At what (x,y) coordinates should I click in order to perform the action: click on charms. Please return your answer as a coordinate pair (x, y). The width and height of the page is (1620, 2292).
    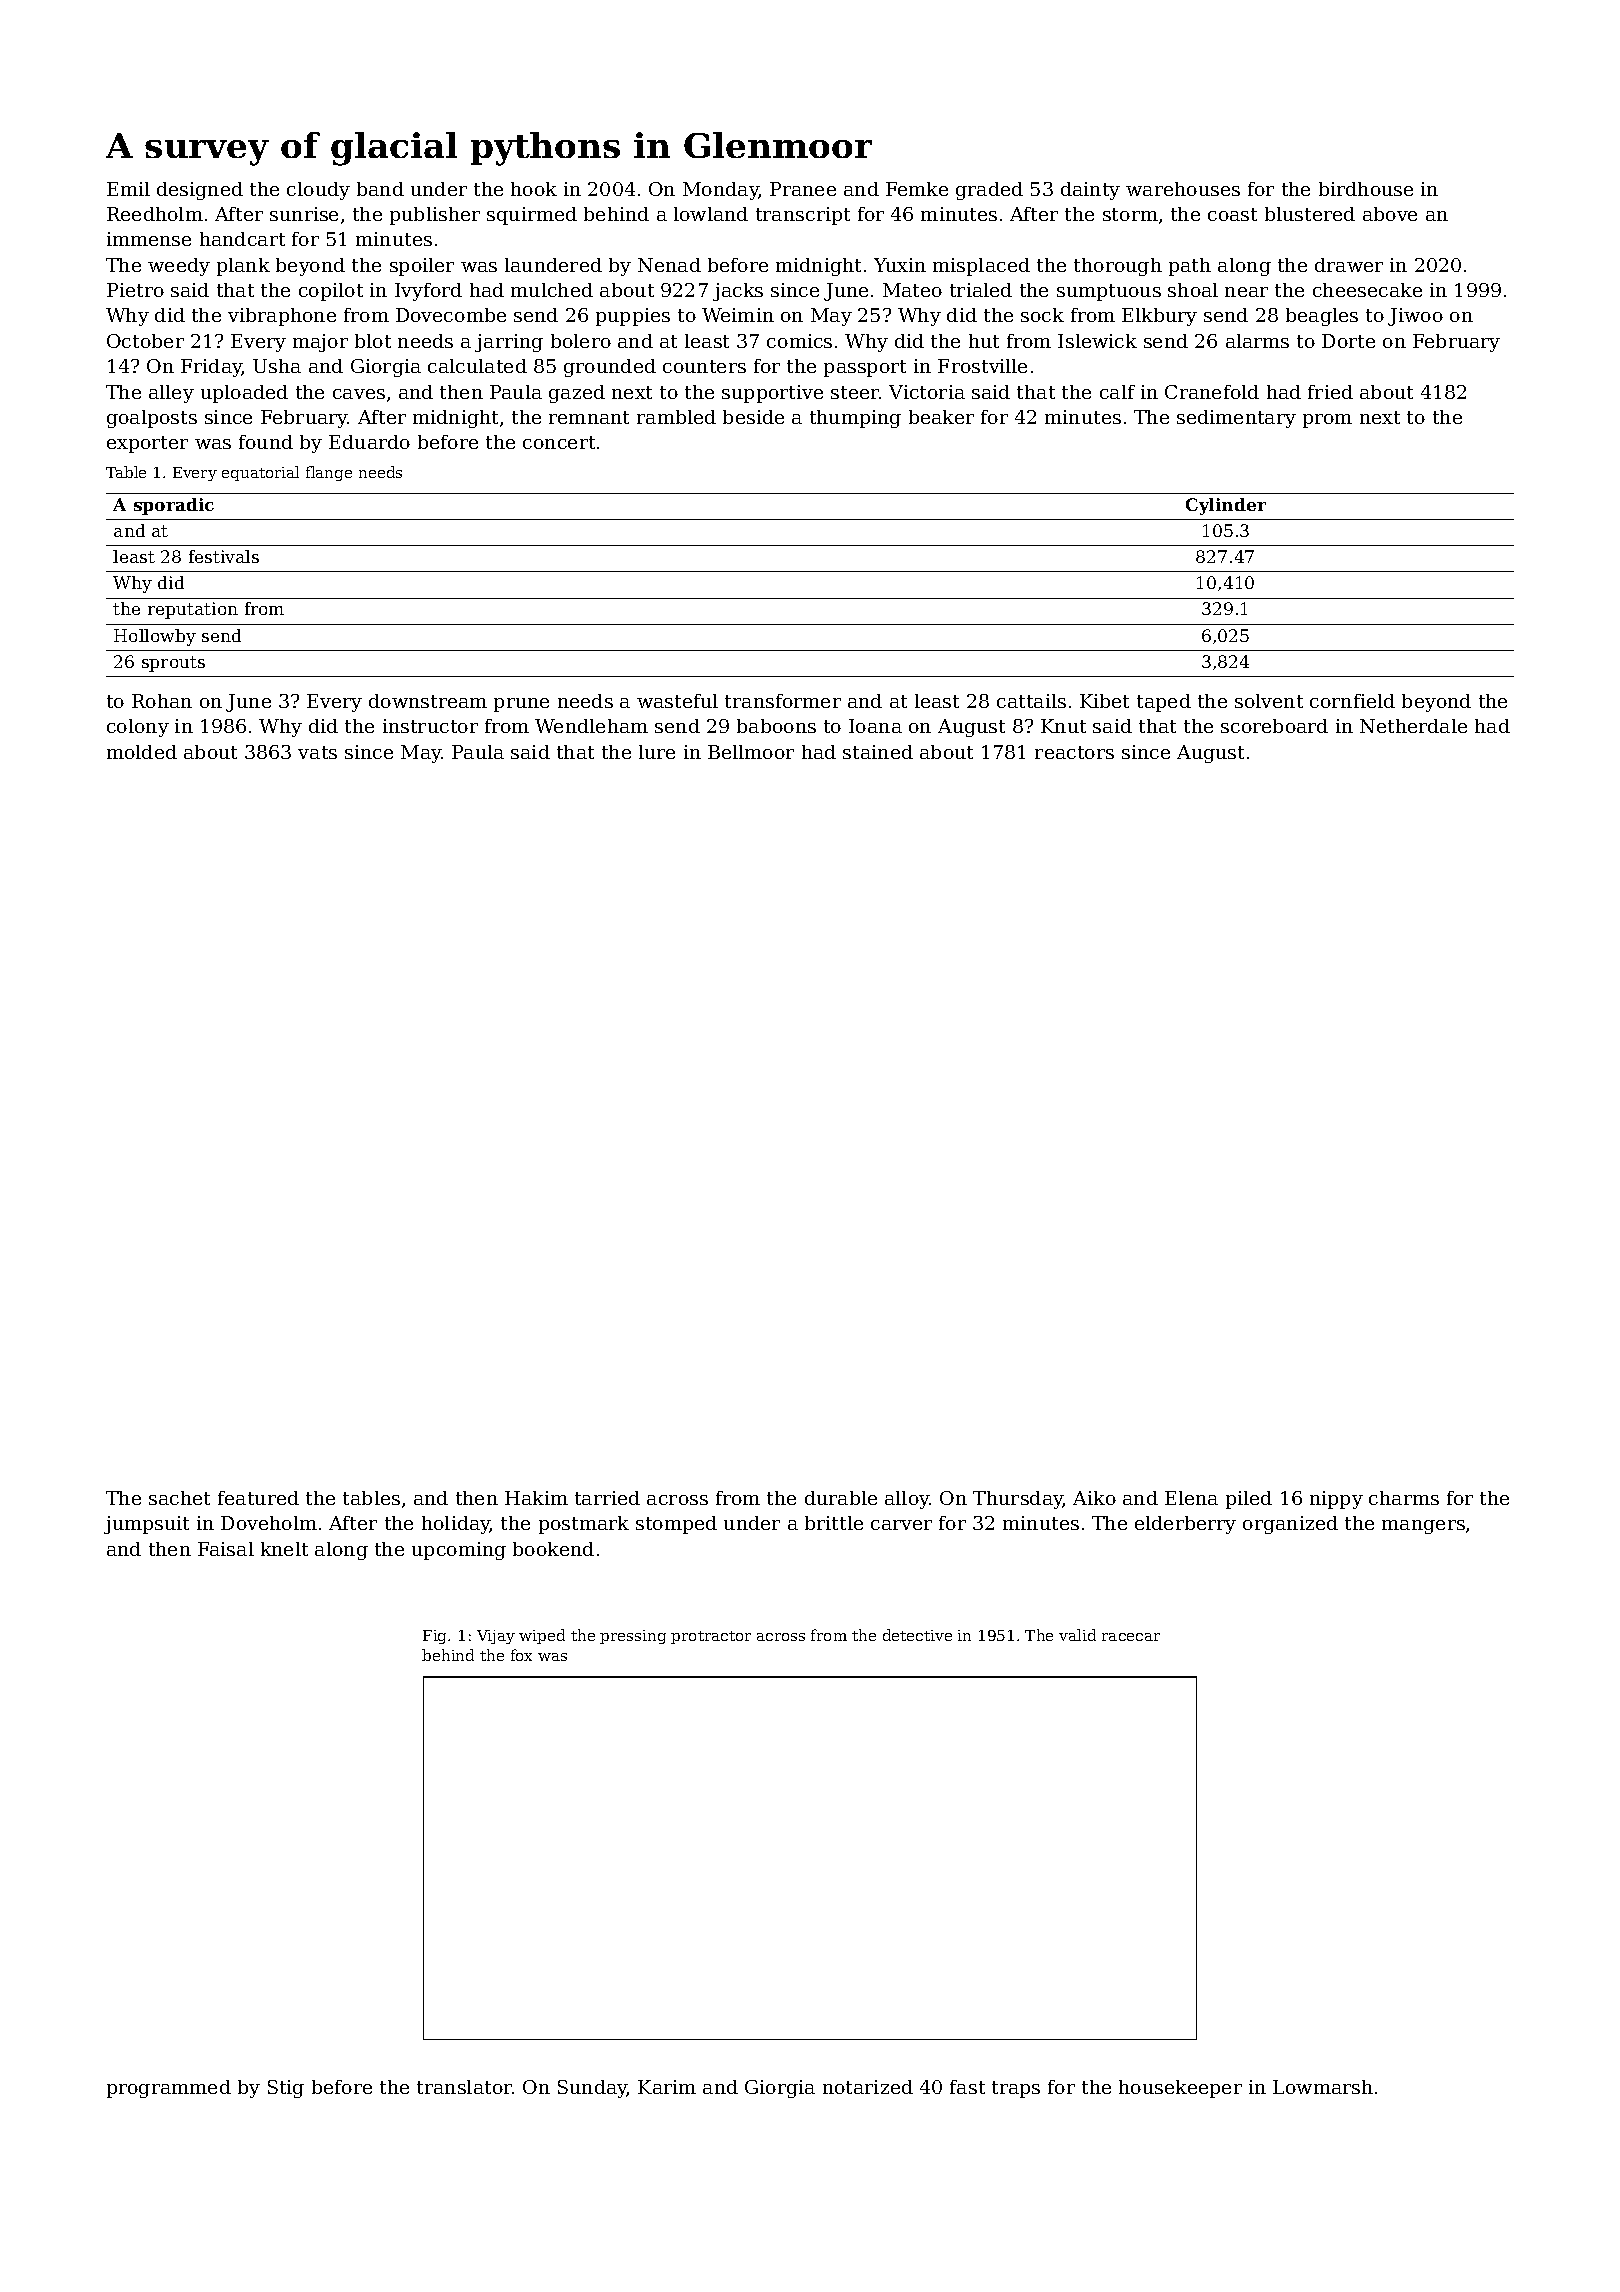
    Looking at the image, I should click on (1404, 1498).
